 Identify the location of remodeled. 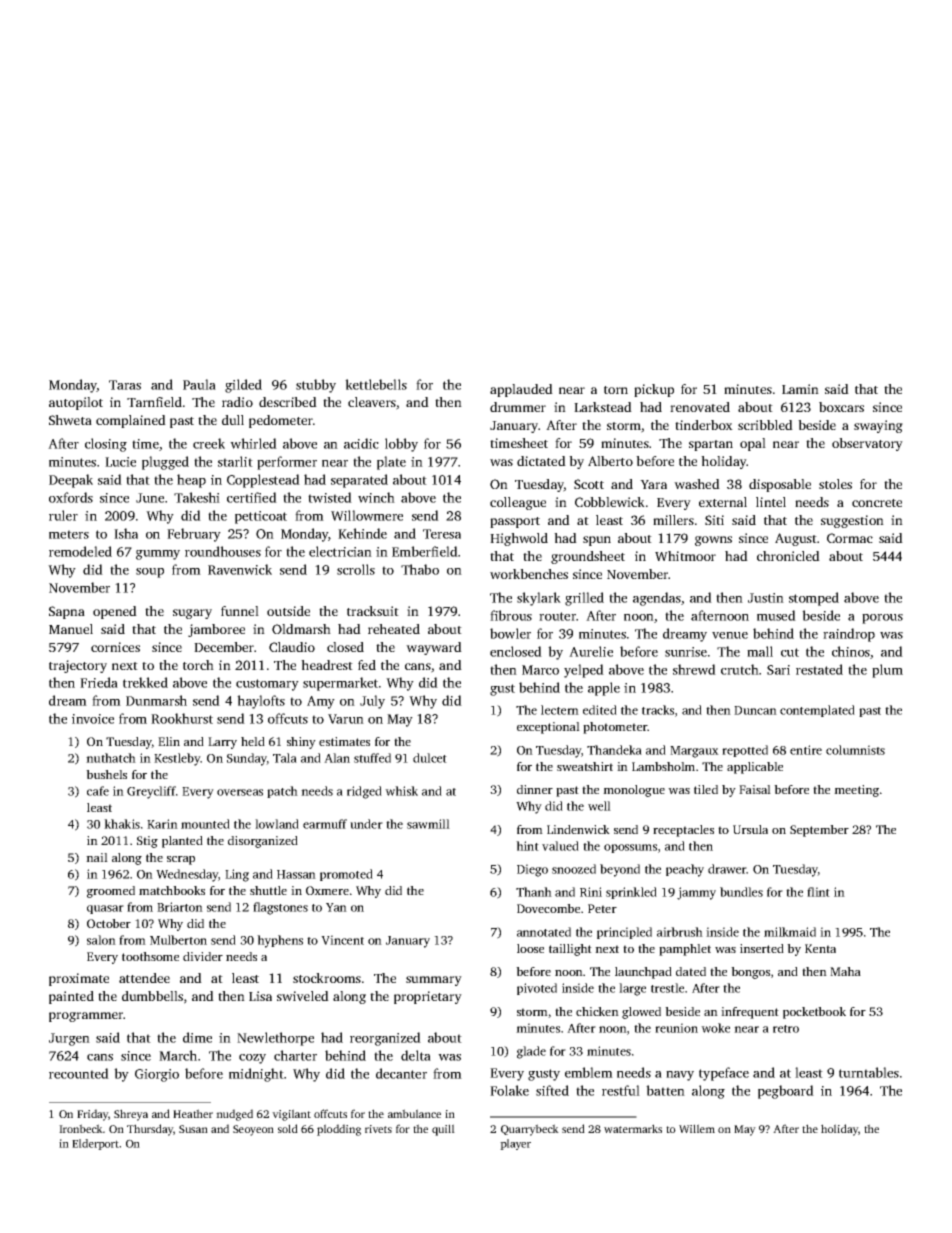
(80, 551).
